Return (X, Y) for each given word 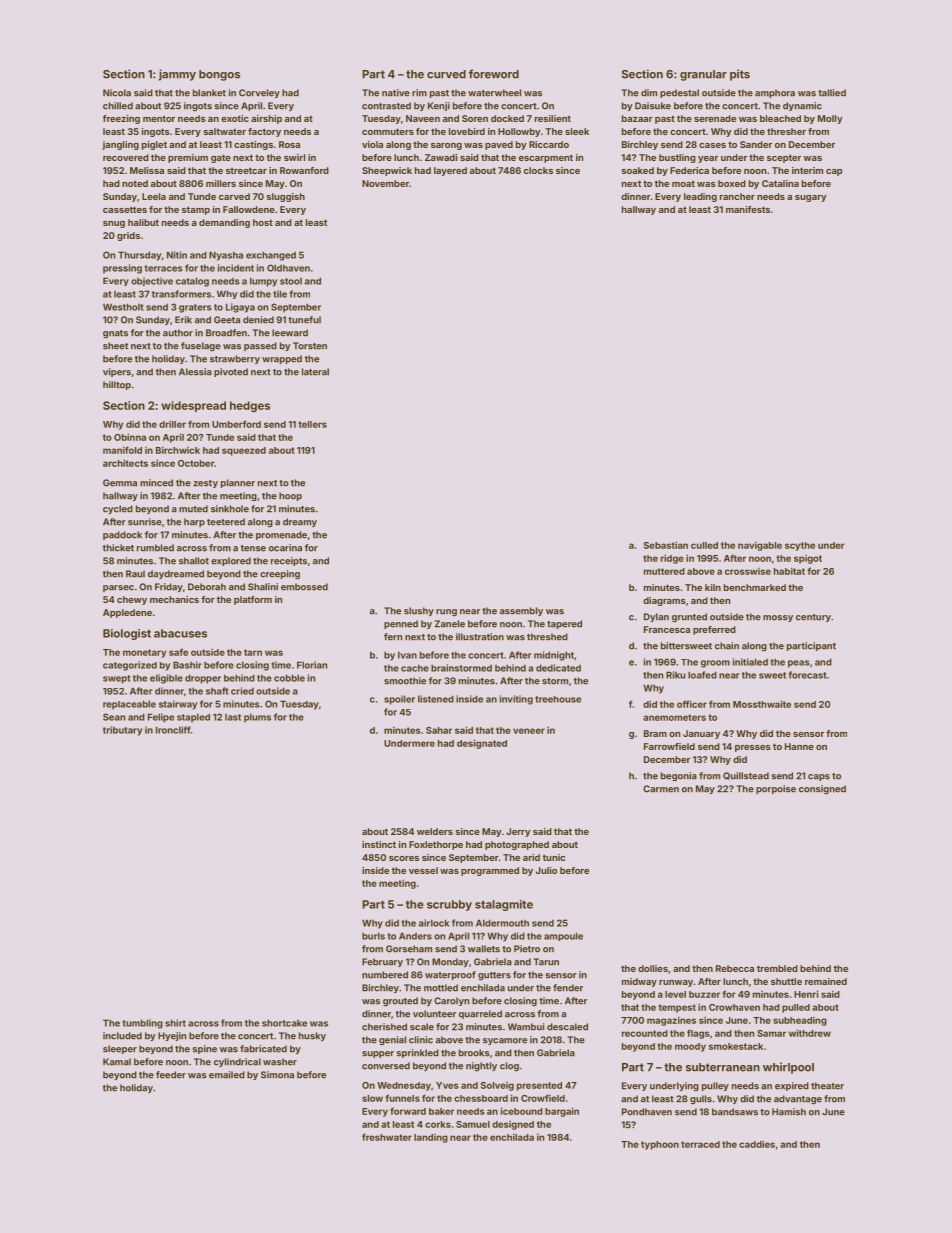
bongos (219, 75)
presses (753, 748)
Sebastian (666, 545)
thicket (118, 548)
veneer (529, 731)
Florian (312, 665)
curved (446, 74)
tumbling (143, 1024)
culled (704, 545)
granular (703, 75)
